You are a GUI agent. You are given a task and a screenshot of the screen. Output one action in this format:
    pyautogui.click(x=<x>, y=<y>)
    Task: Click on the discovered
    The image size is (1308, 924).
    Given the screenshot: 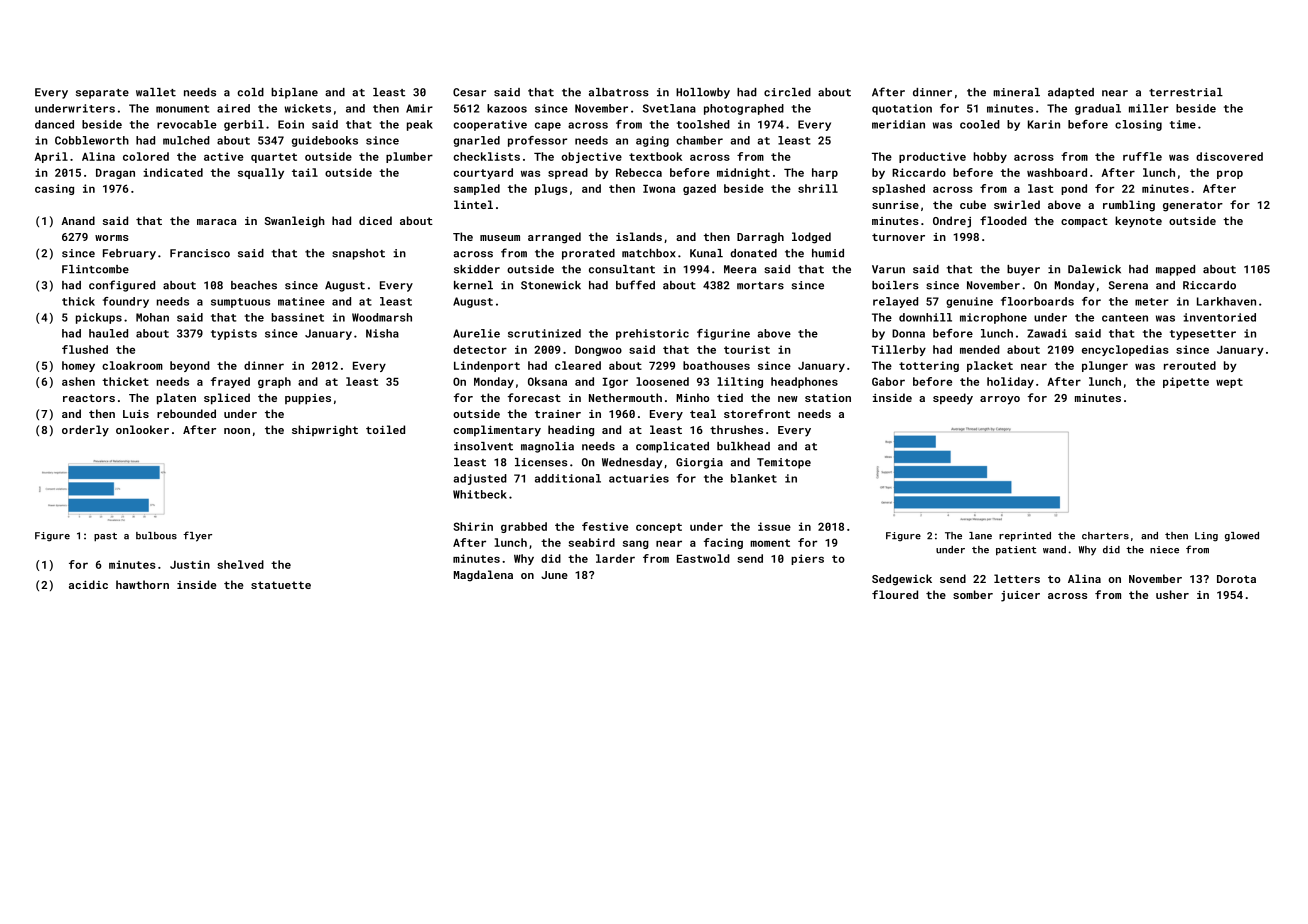 What is the action you would take?
    pyautogui.click(x=1229, y=156)
